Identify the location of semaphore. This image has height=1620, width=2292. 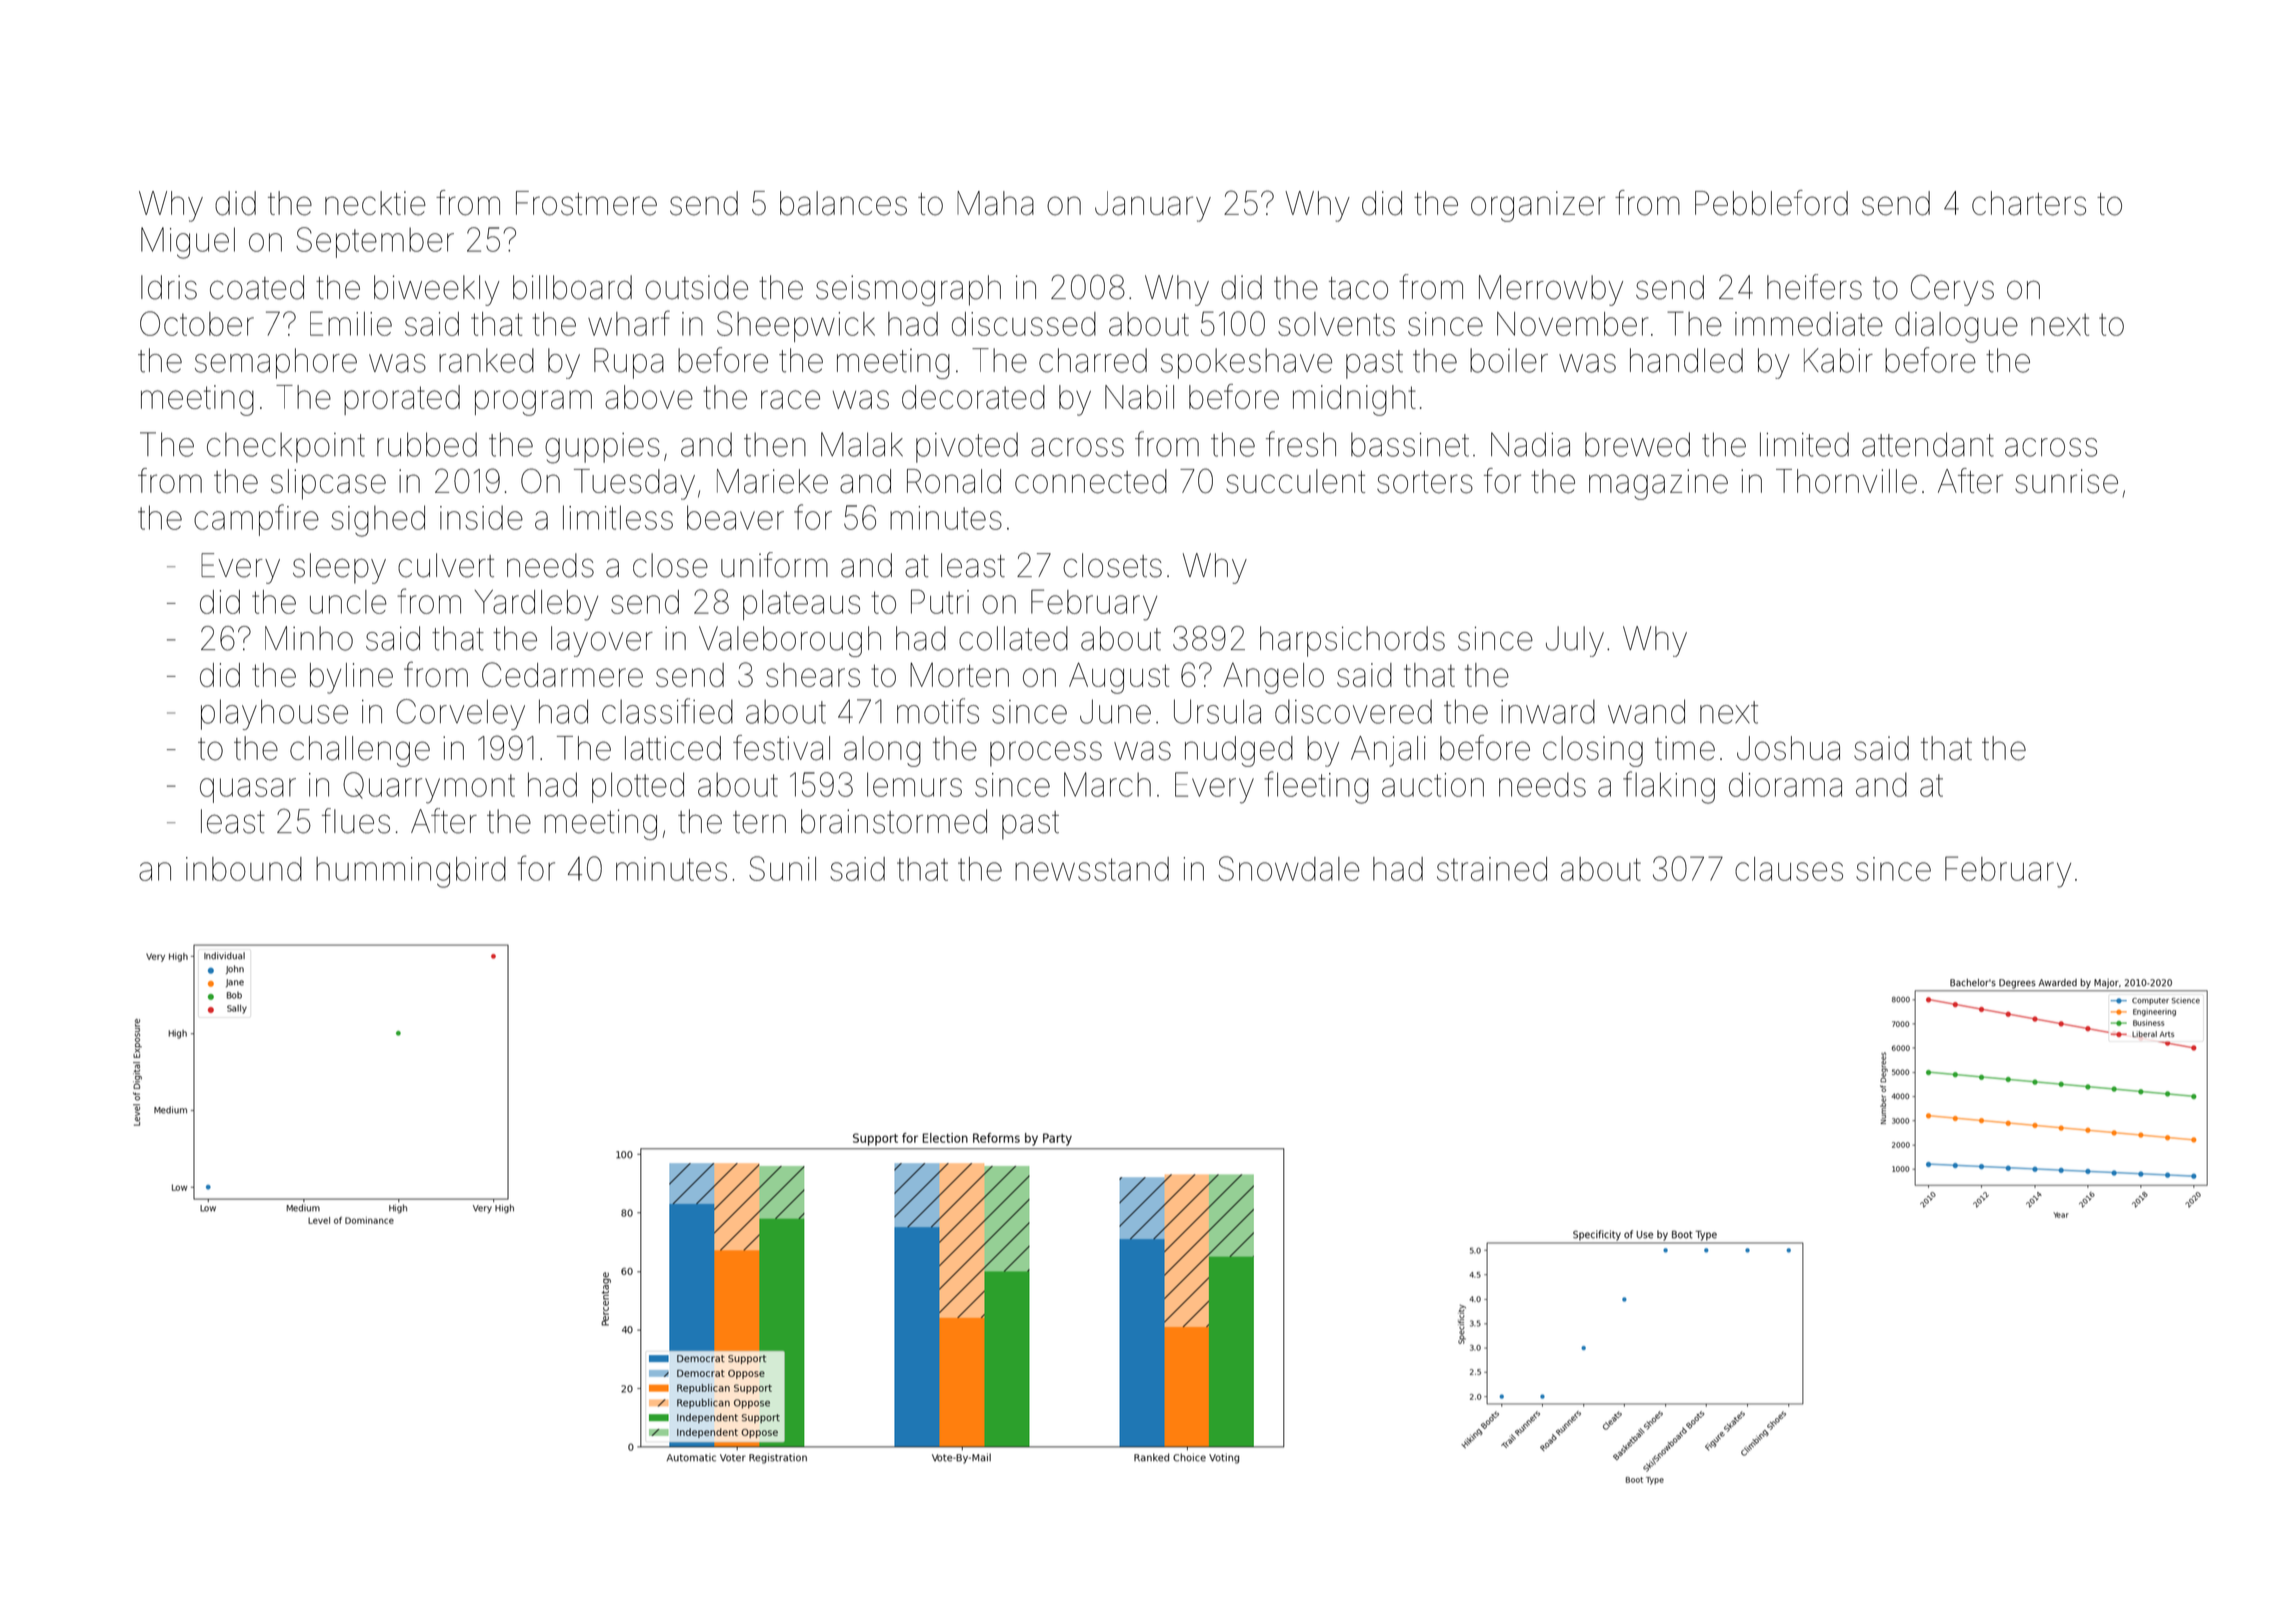
(276, 363).
